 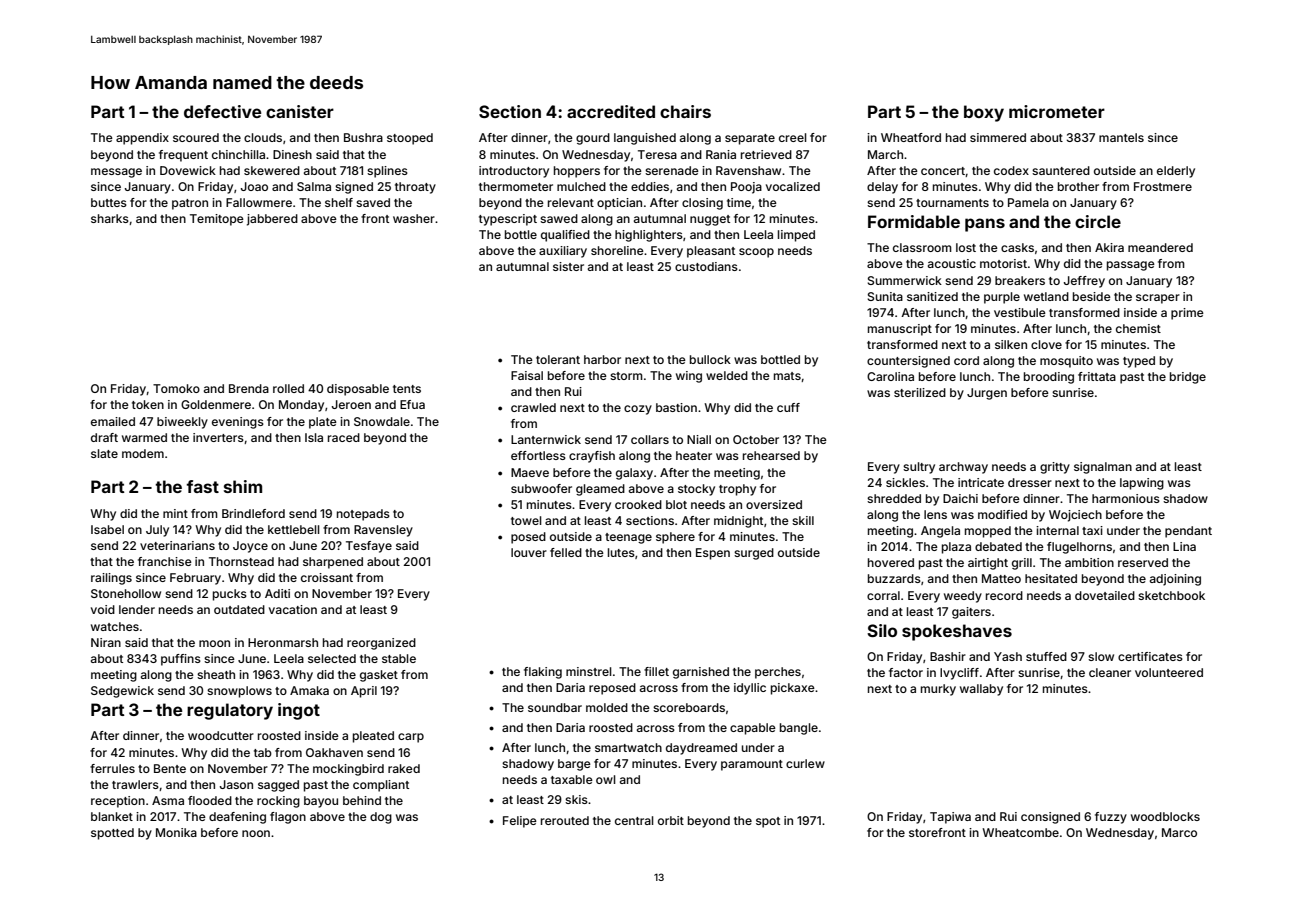 What do you see at coordinates (963, 597) in the image?
I see `weedy` at bounding box center [963, 597].
